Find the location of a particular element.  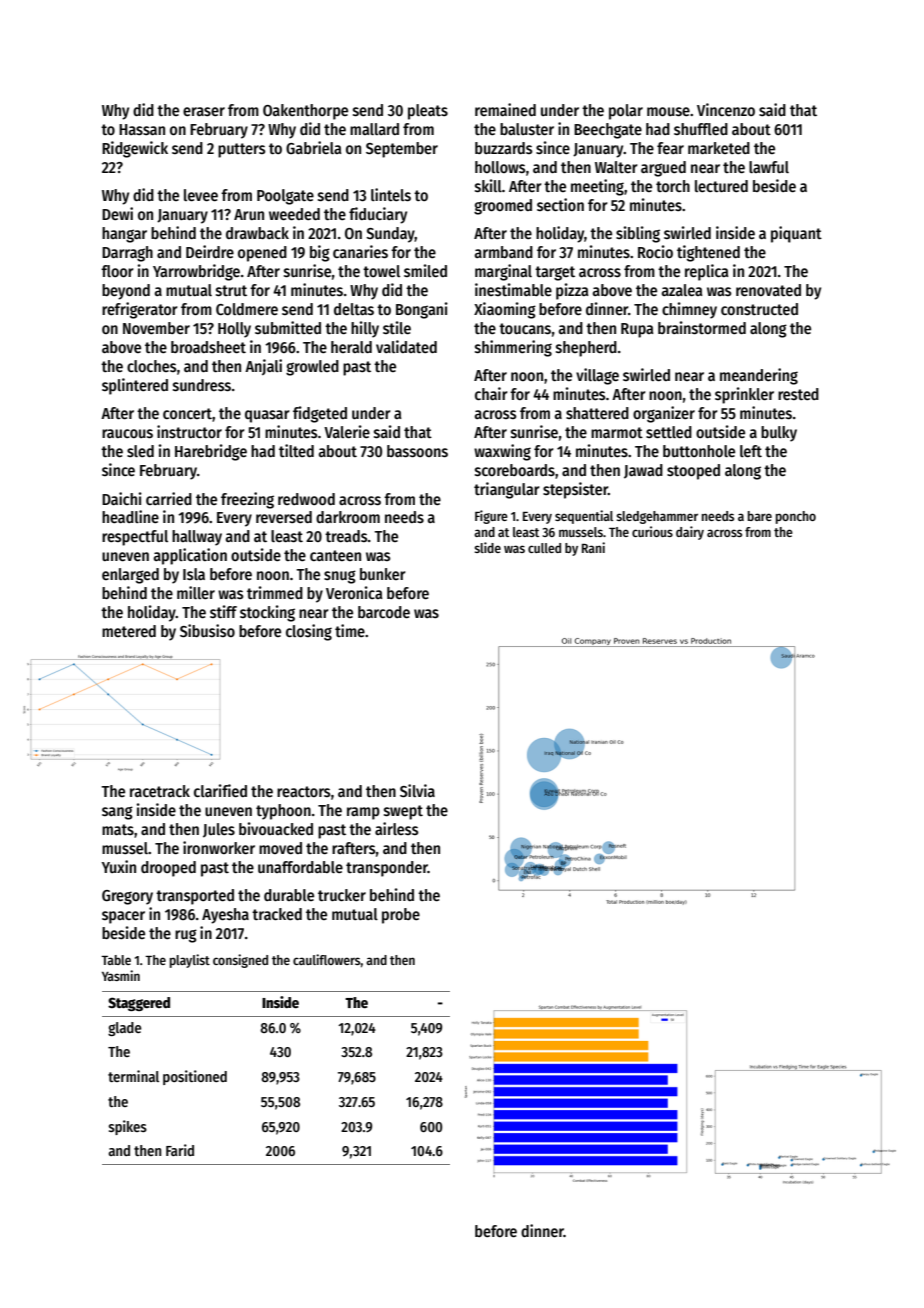

Bongani is located at coordinates (422, 310).
